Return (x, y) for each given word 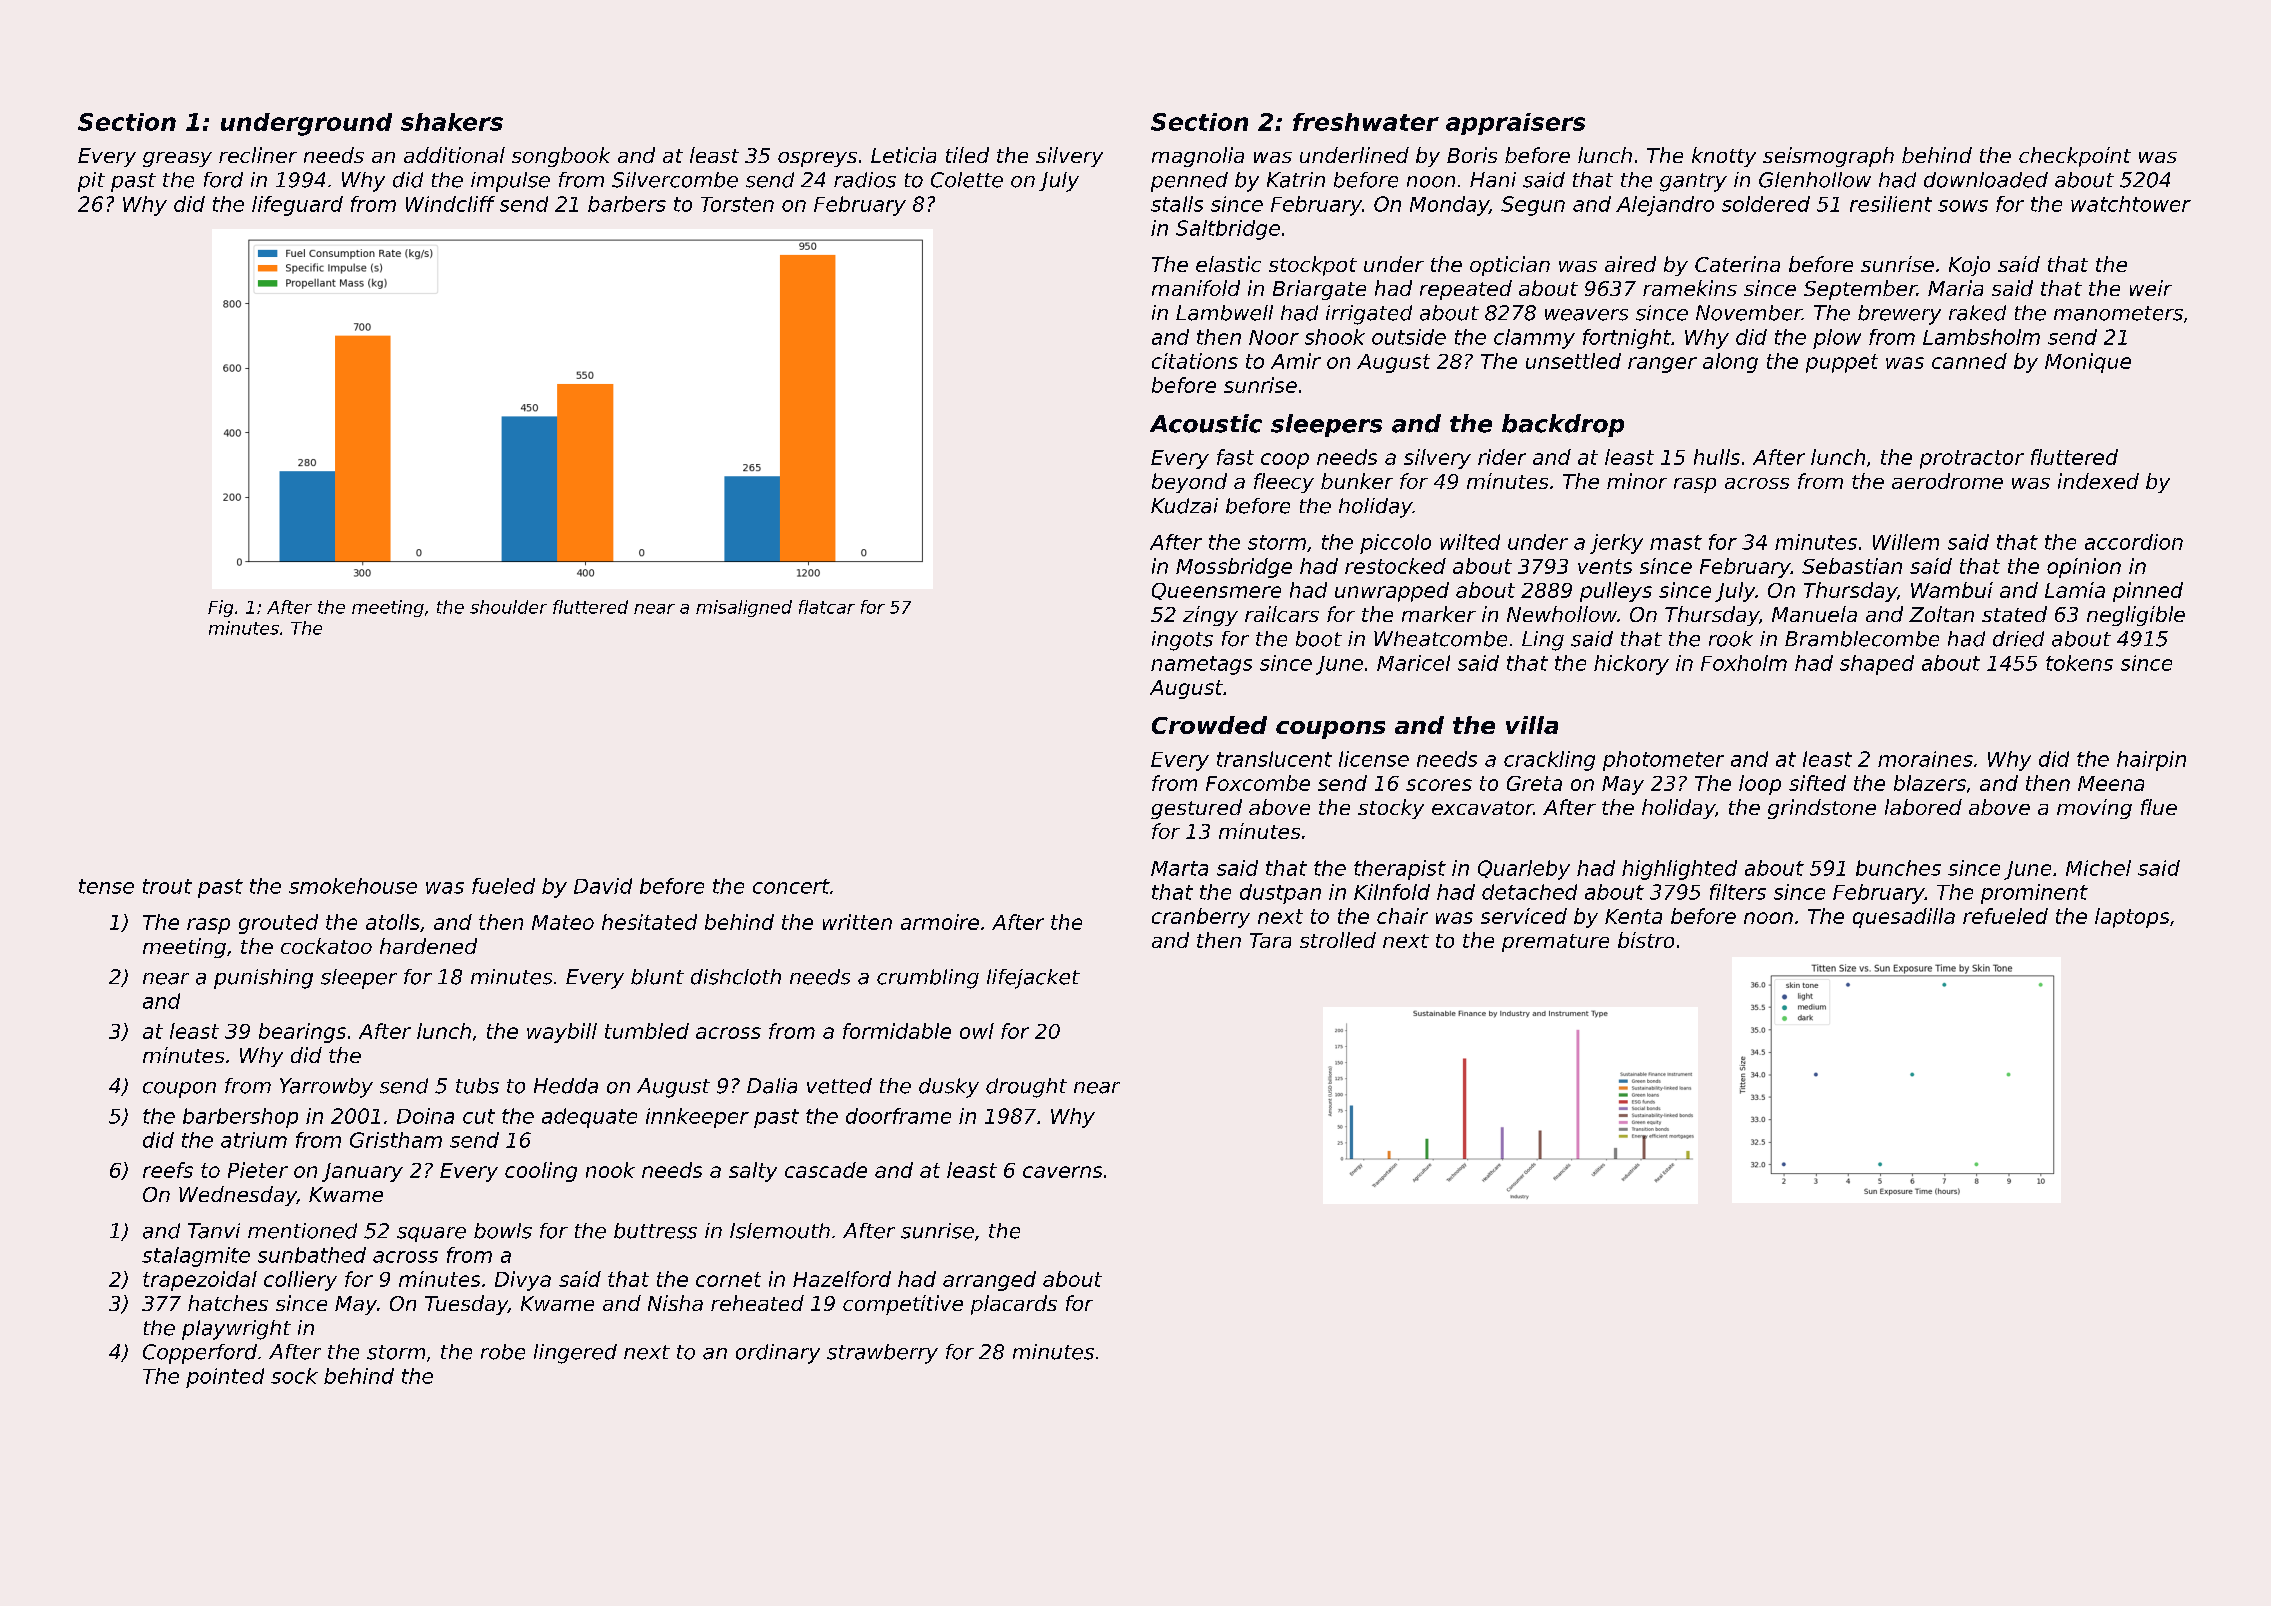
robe (503, 1352)
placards (1014, 1305)
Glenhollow (1815, 180)
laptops (2132, 918)
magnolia (1198, 157)
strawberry (882, 1354)
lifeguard (297, 206)
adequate (589, 1118)
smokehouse (353, 886)
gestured (1196, 809)
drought (1026, 1088)
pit (91, 182)
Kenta (1633, 916)
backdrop (1563, 425)
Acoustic (1206, 423)
